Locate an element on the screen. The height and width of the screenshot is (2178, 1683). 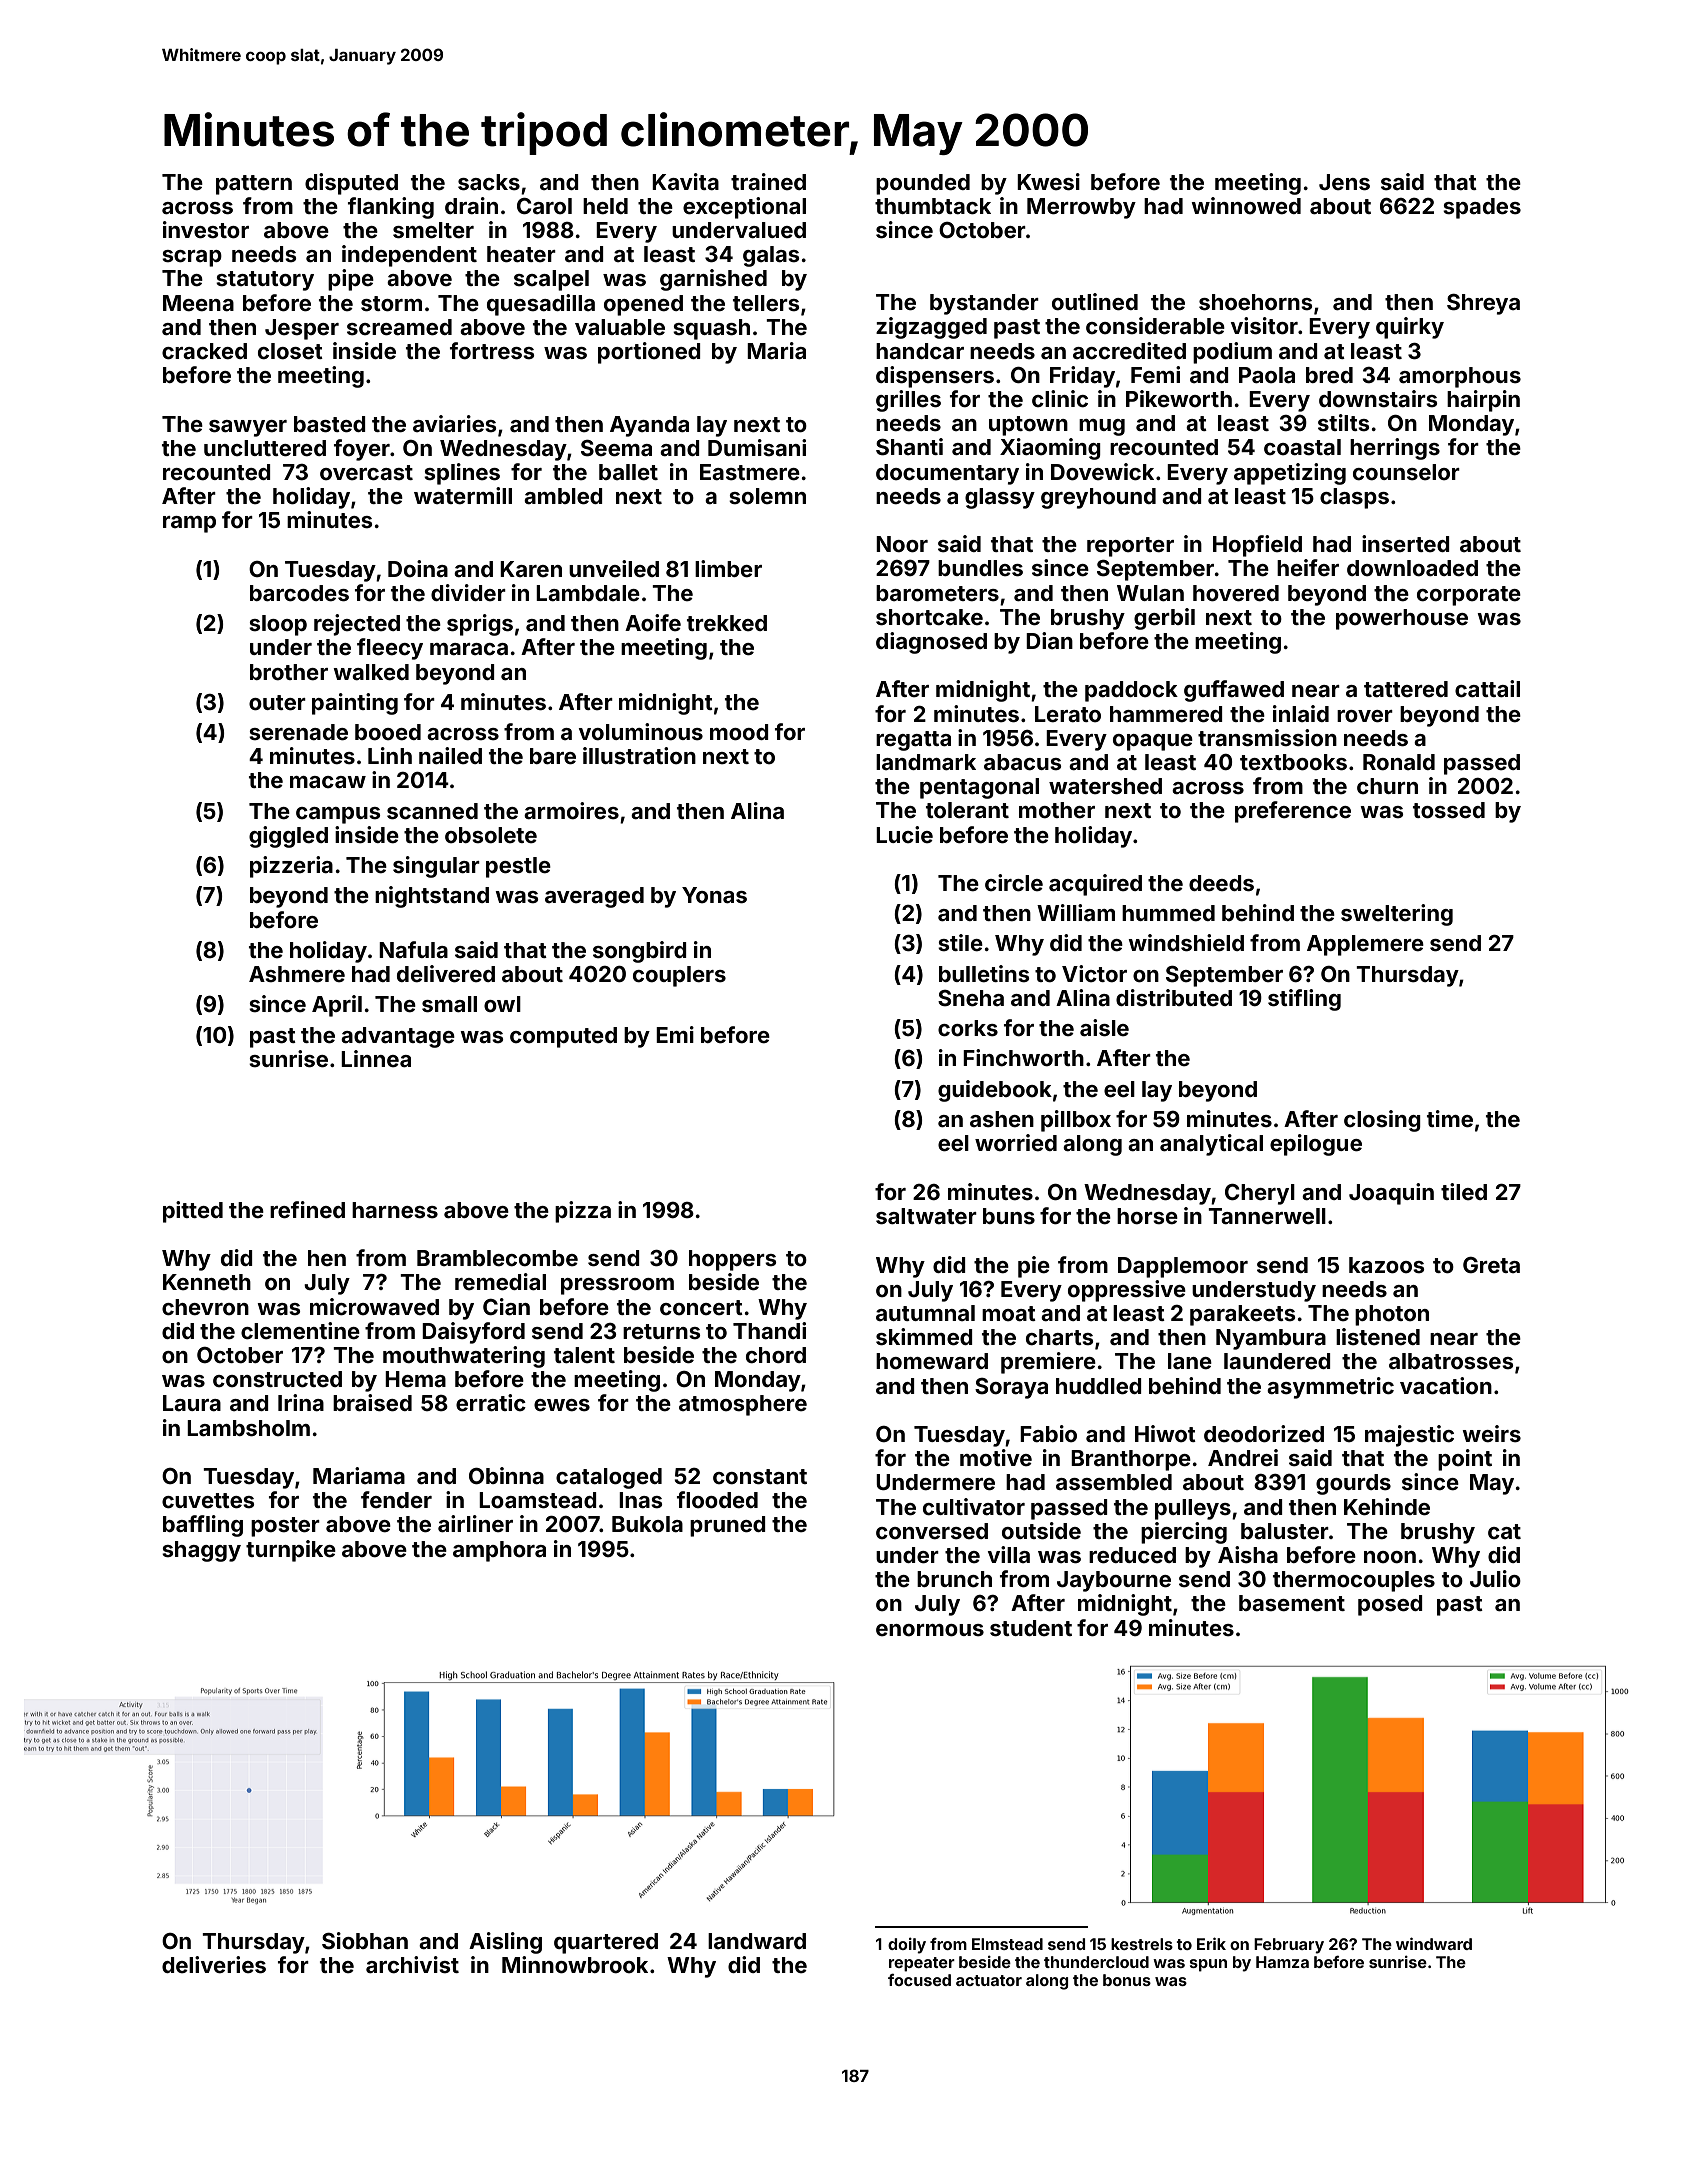
baffling is located at coordinates (203, 1526).
